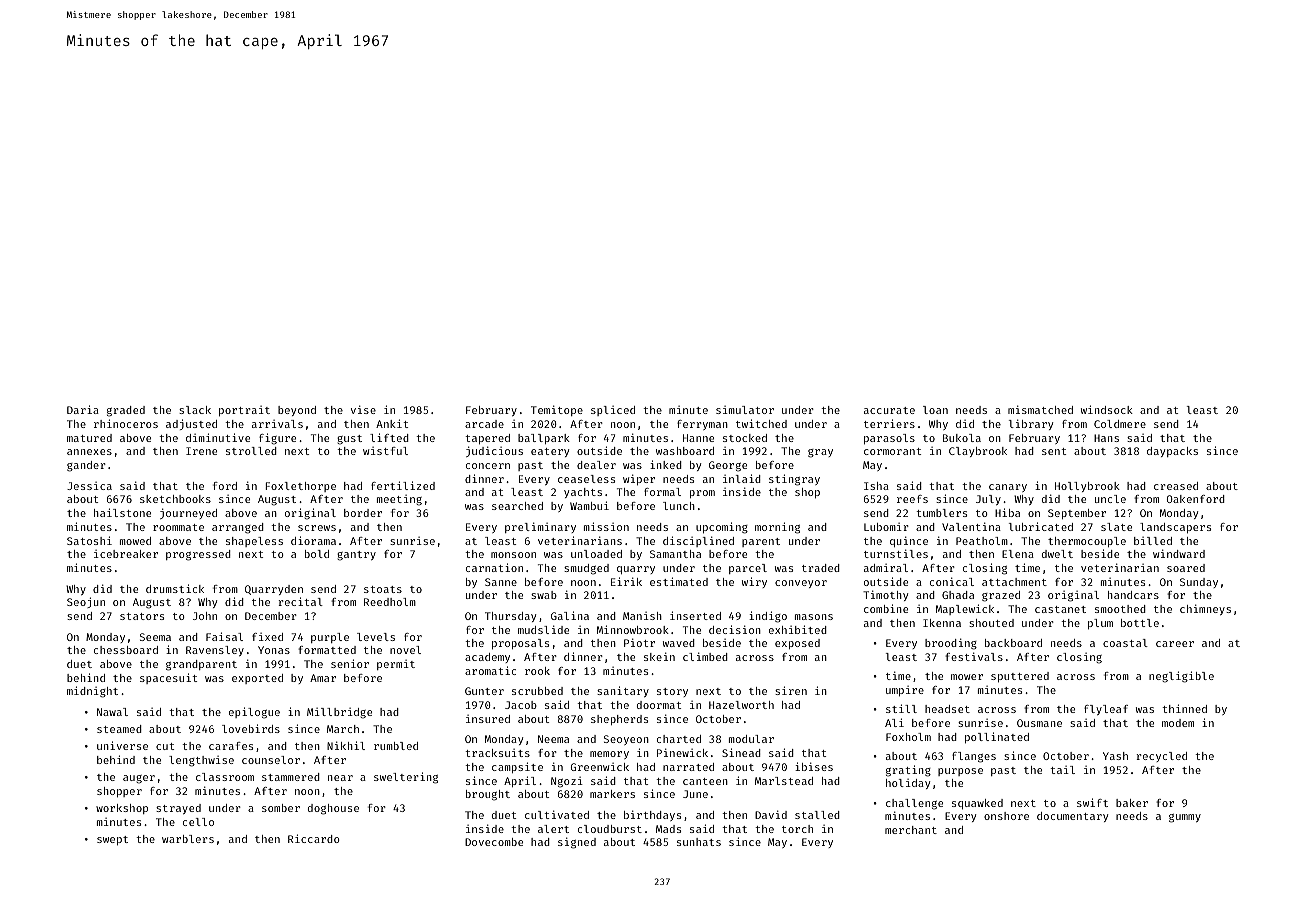 The image size is (1308, 924). I want to click on sent, so click(1054, 451).
